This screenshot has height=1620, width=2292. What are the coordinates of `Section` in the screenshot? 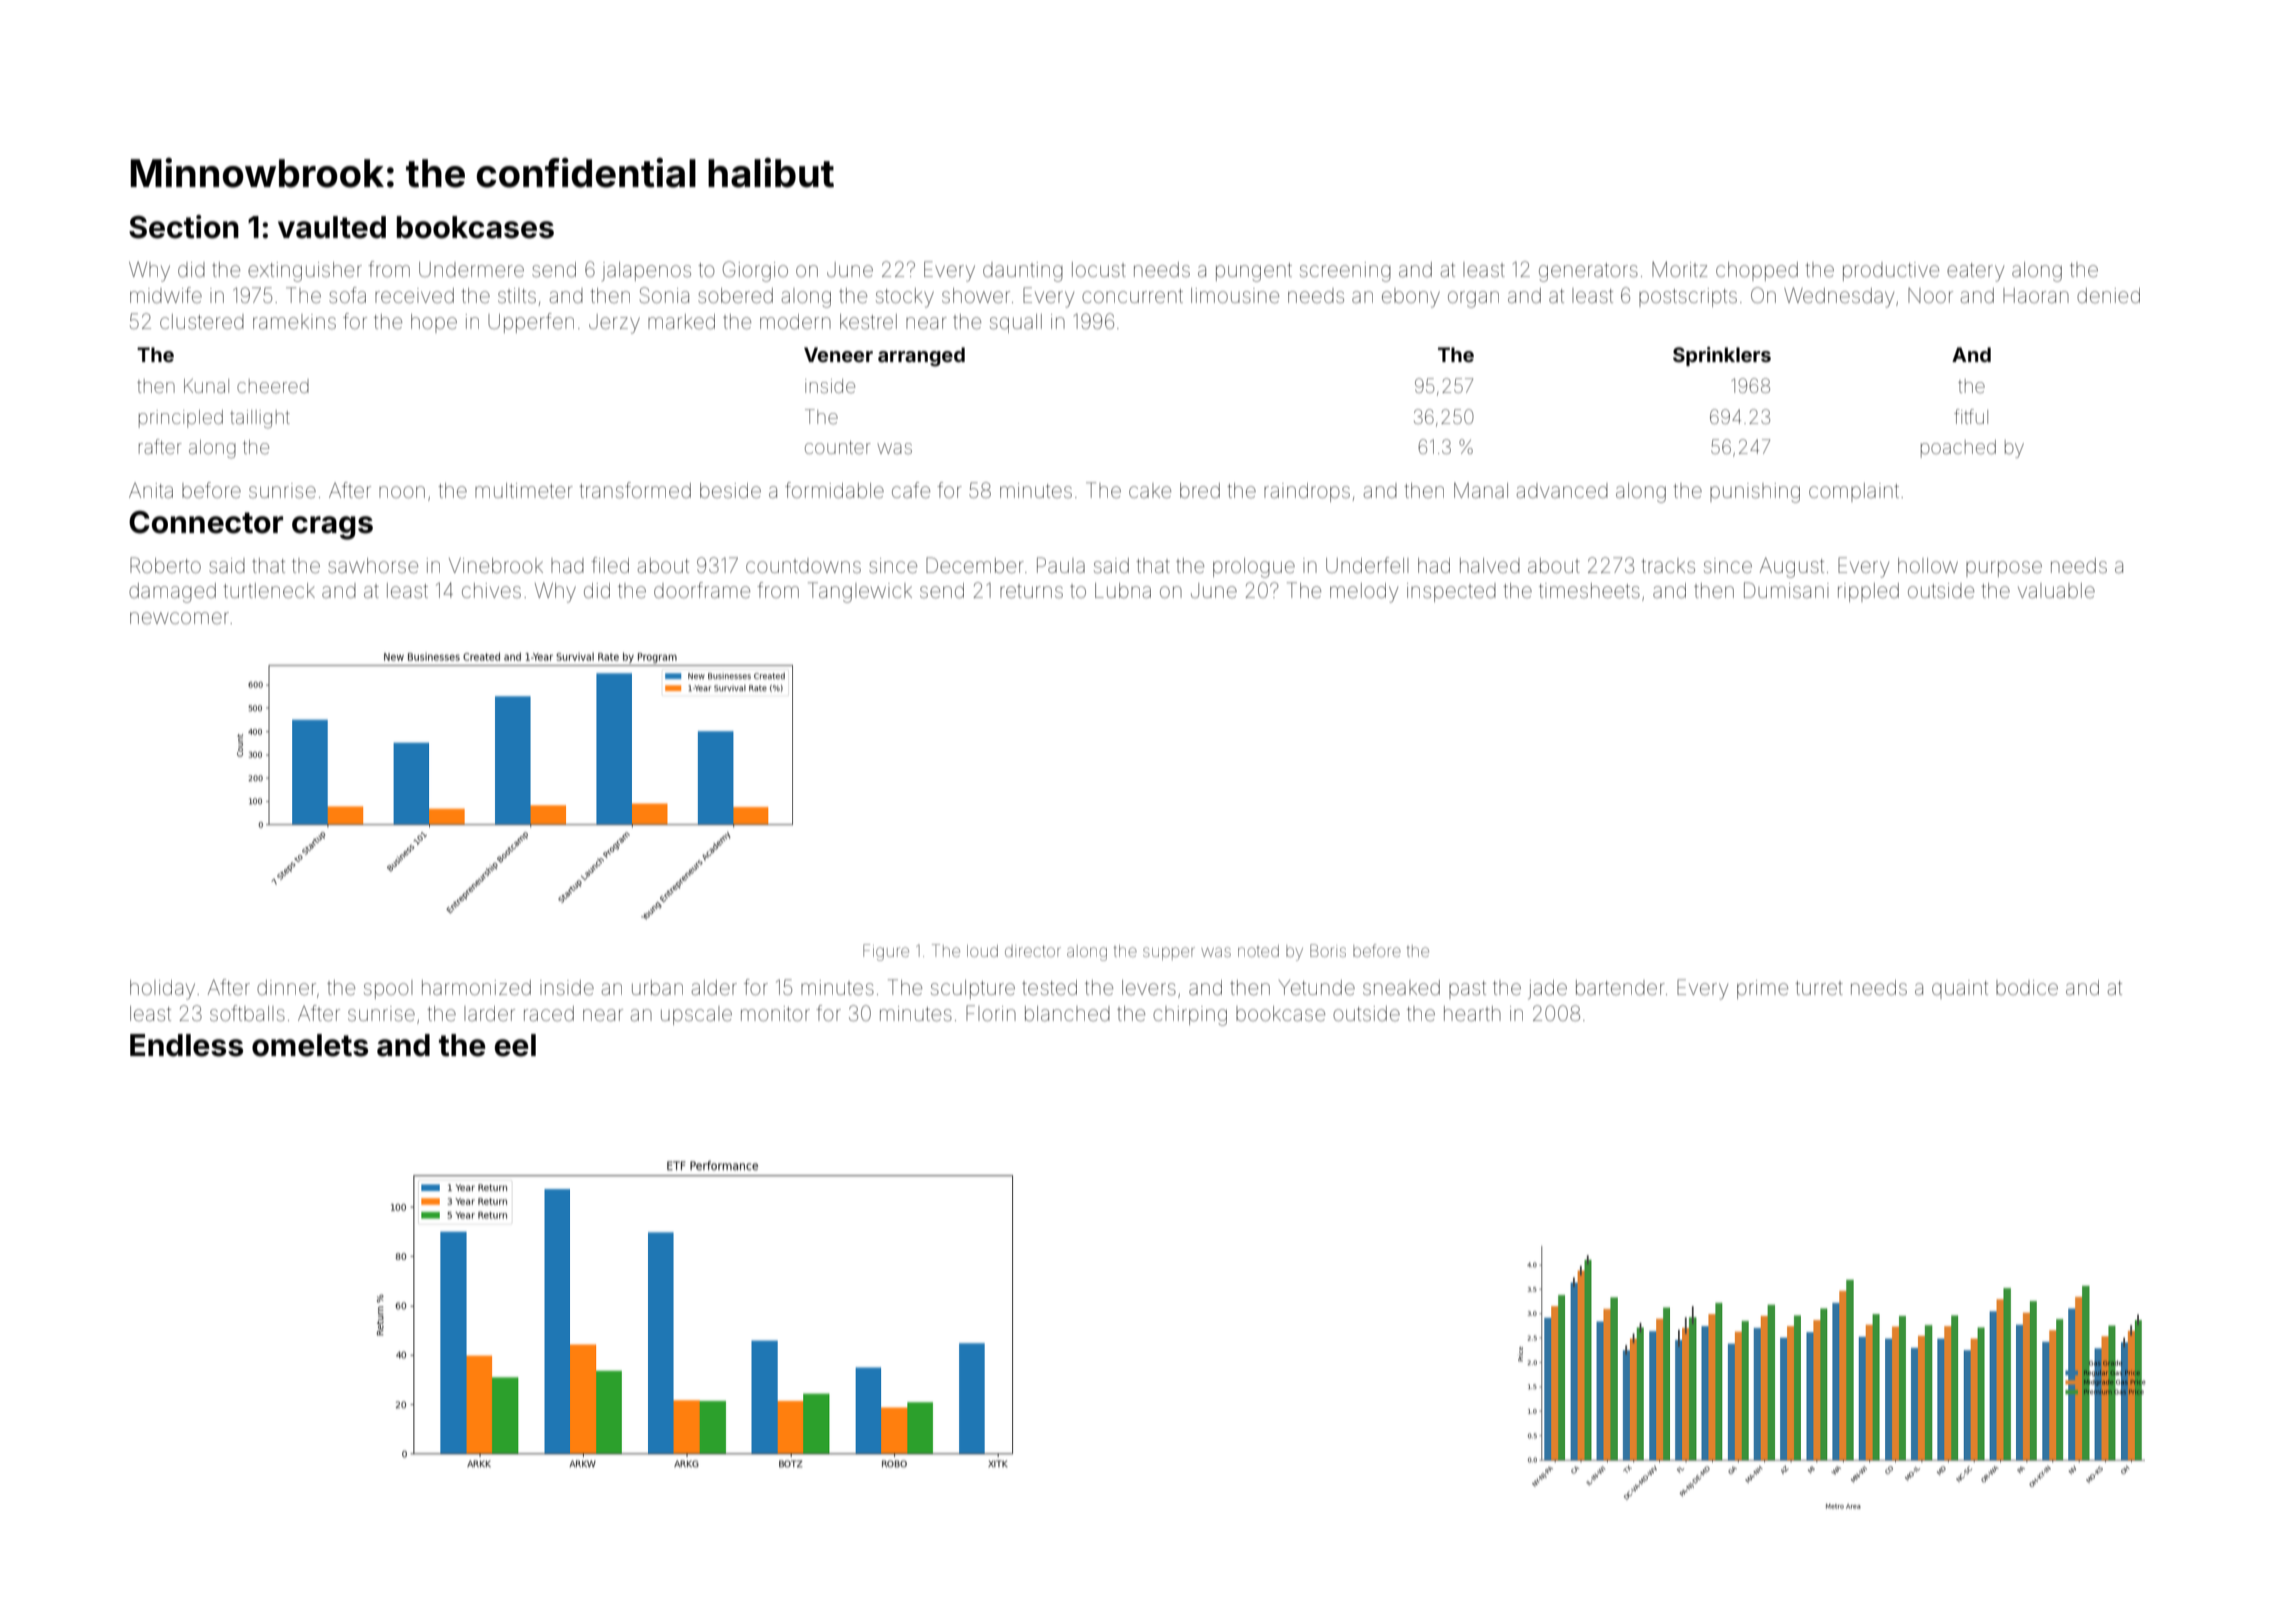 It's located at (184, 227).
